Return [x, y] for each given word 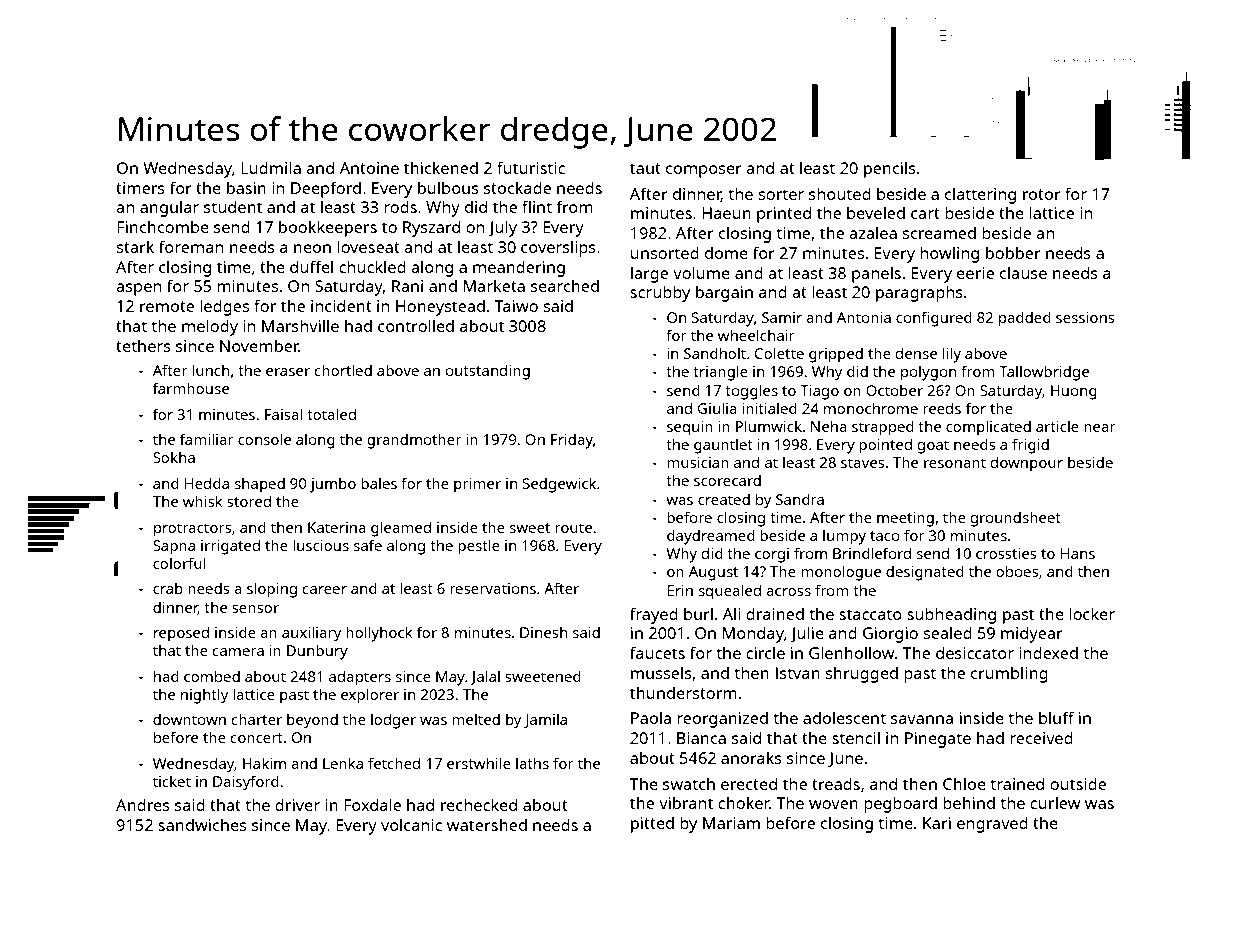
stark [135, 246]
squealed [730, 592]
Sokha [174, 457]
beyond [312, 721]
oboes [1017, 571]
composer [704, 171]
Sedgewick [559, 485]
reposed [181, 634]
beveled [876, 212]
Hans [1077, 553]
